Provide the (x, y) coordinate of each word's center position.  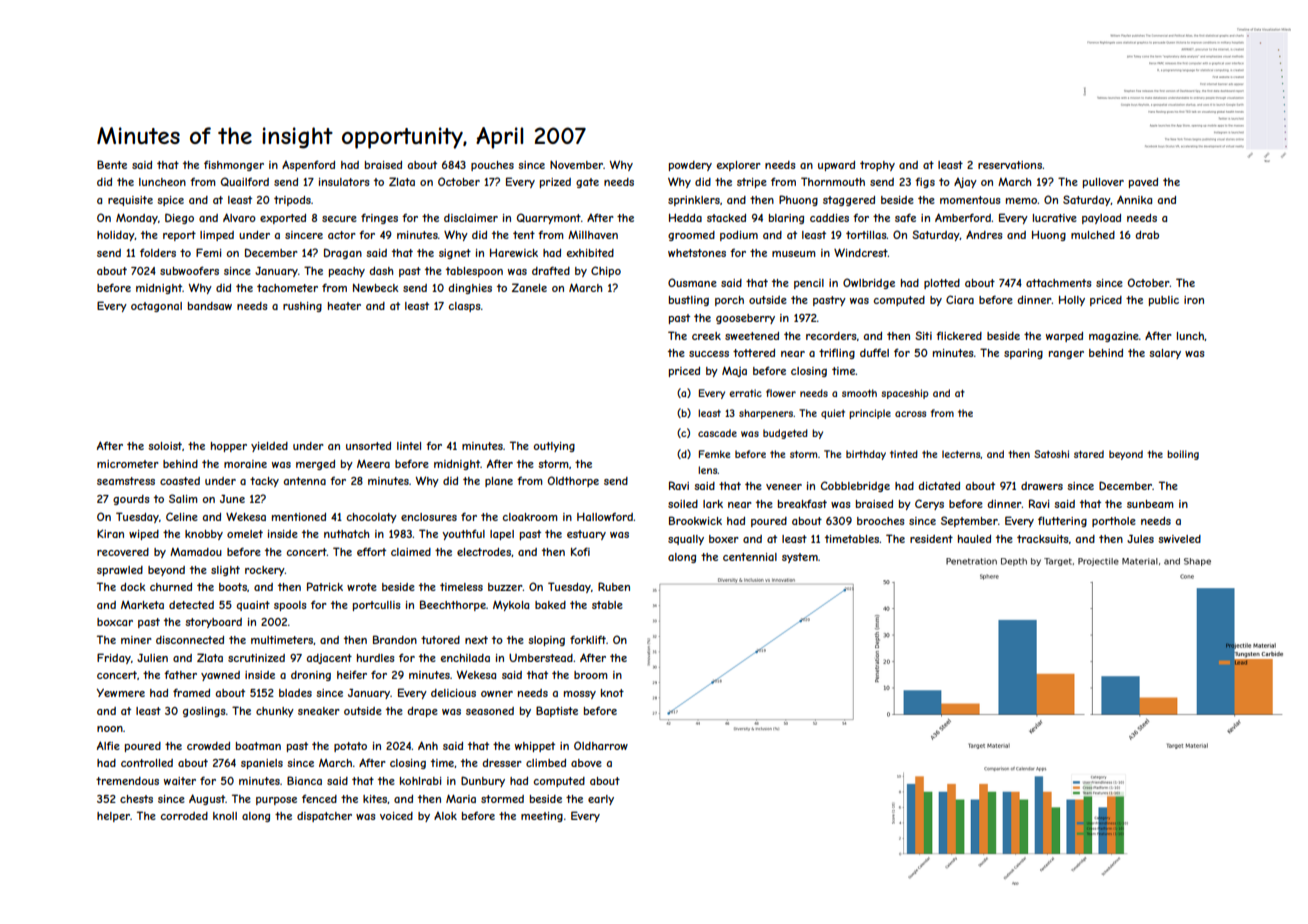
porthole (1114, 522)
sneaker (319, 711)
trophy (877, 166)
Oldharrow (601, 745)
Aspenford (308, 165)
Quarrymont (549, 218)
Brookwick (695, 520)
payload (1101, 219)
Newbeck (376, 287)
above (586, 763)
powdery (690, 166)
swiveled (1179, 539)
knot (612, 693)
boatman (258, 746)
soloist (165, 446)
